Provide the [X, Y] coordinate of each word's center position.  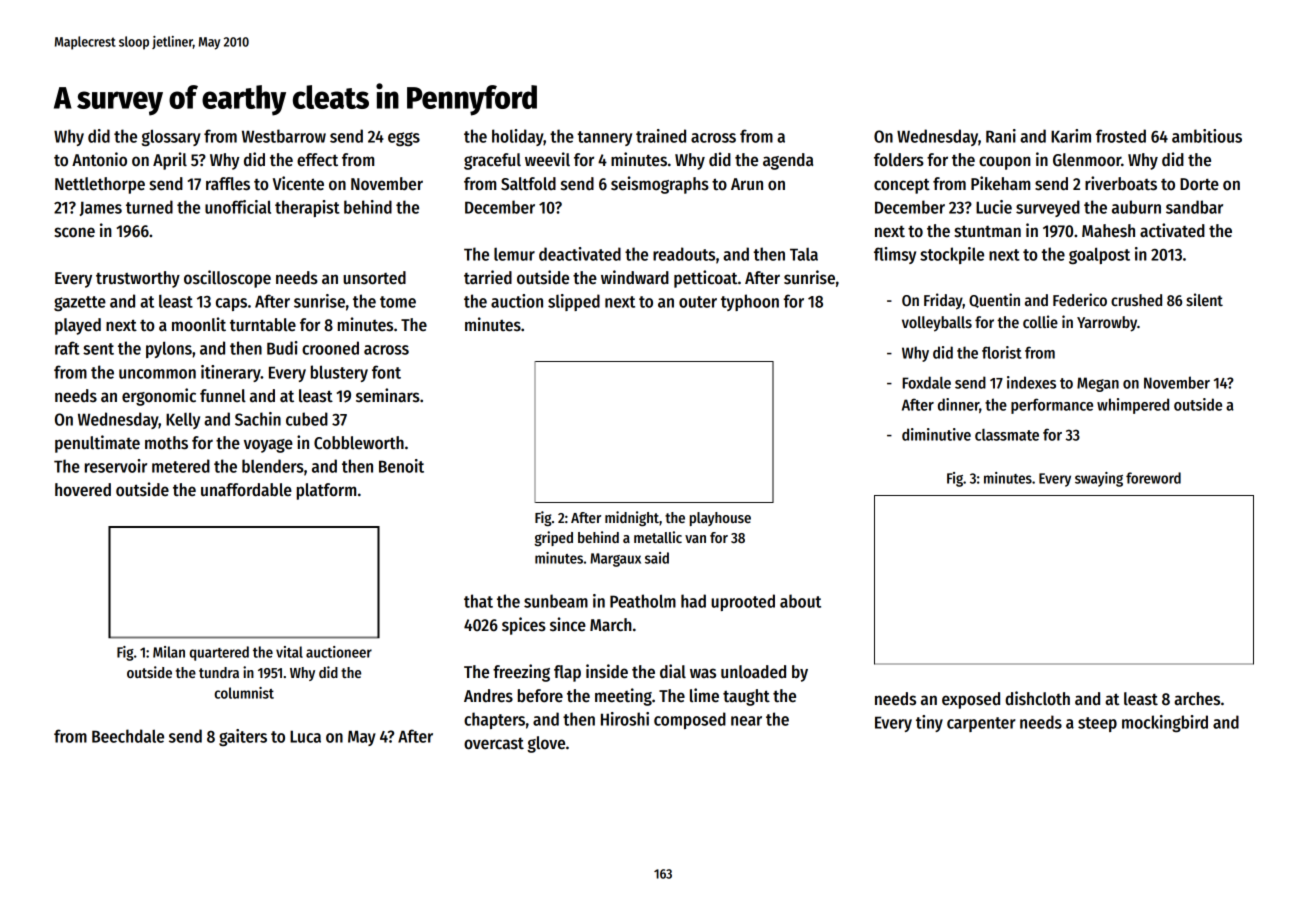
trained [661, 136]
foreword [1153, 478]
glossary [171, 137]
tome [398, 302]
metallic [658, 537]
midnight [632, 518]
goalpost [1099, 255]
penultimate [97, 444]
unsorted [374, 278]
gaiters [243, 737]
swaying [1099, 479]
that [478, 601]
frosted [1121, 136]
